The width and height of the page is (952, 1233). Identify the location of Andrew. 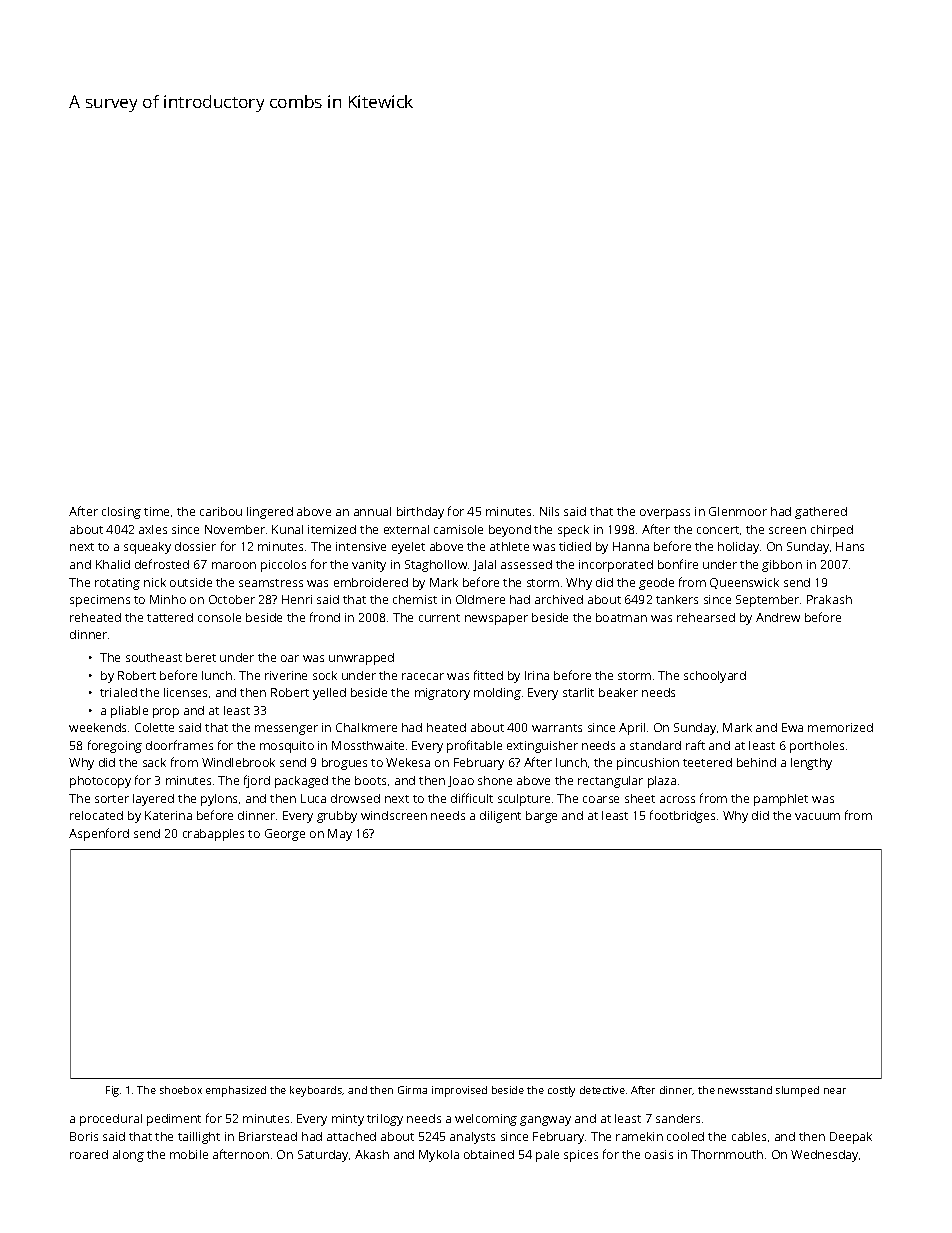
(778, 617).
